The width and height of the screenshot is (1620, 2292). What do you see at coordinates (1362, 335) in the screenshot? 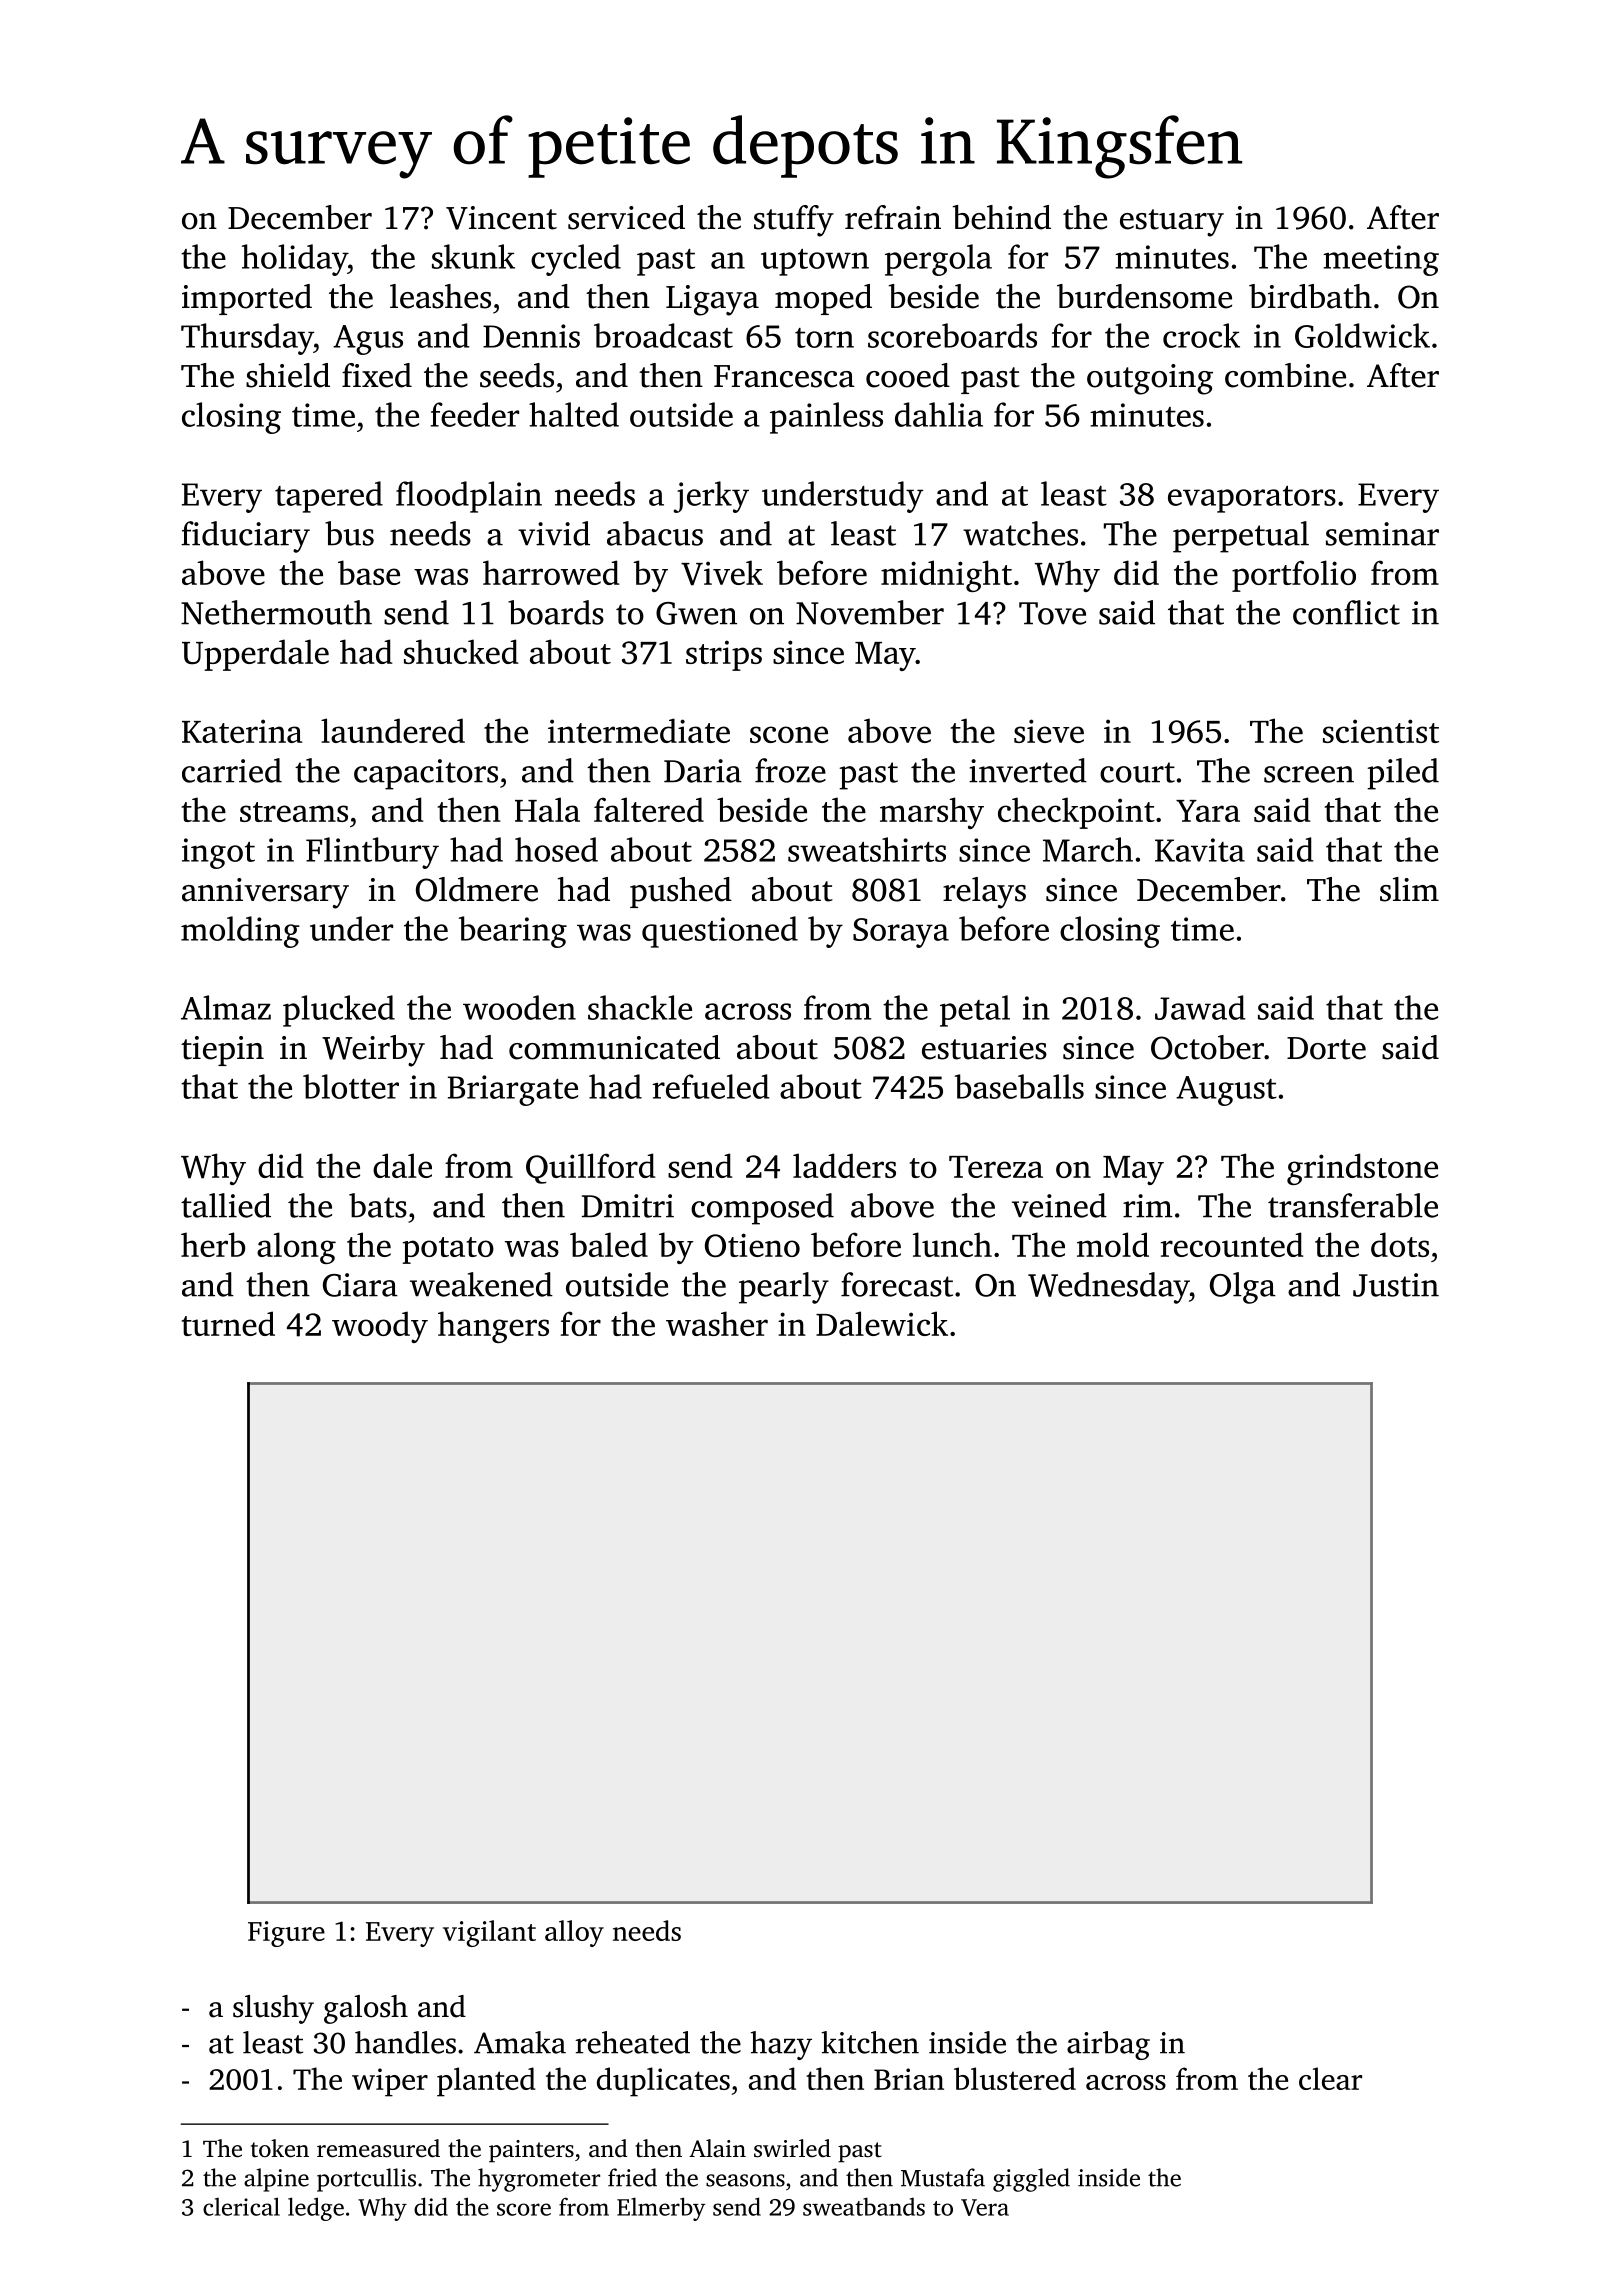
I see `Goldwick` at bounding box center [1362, 335].
